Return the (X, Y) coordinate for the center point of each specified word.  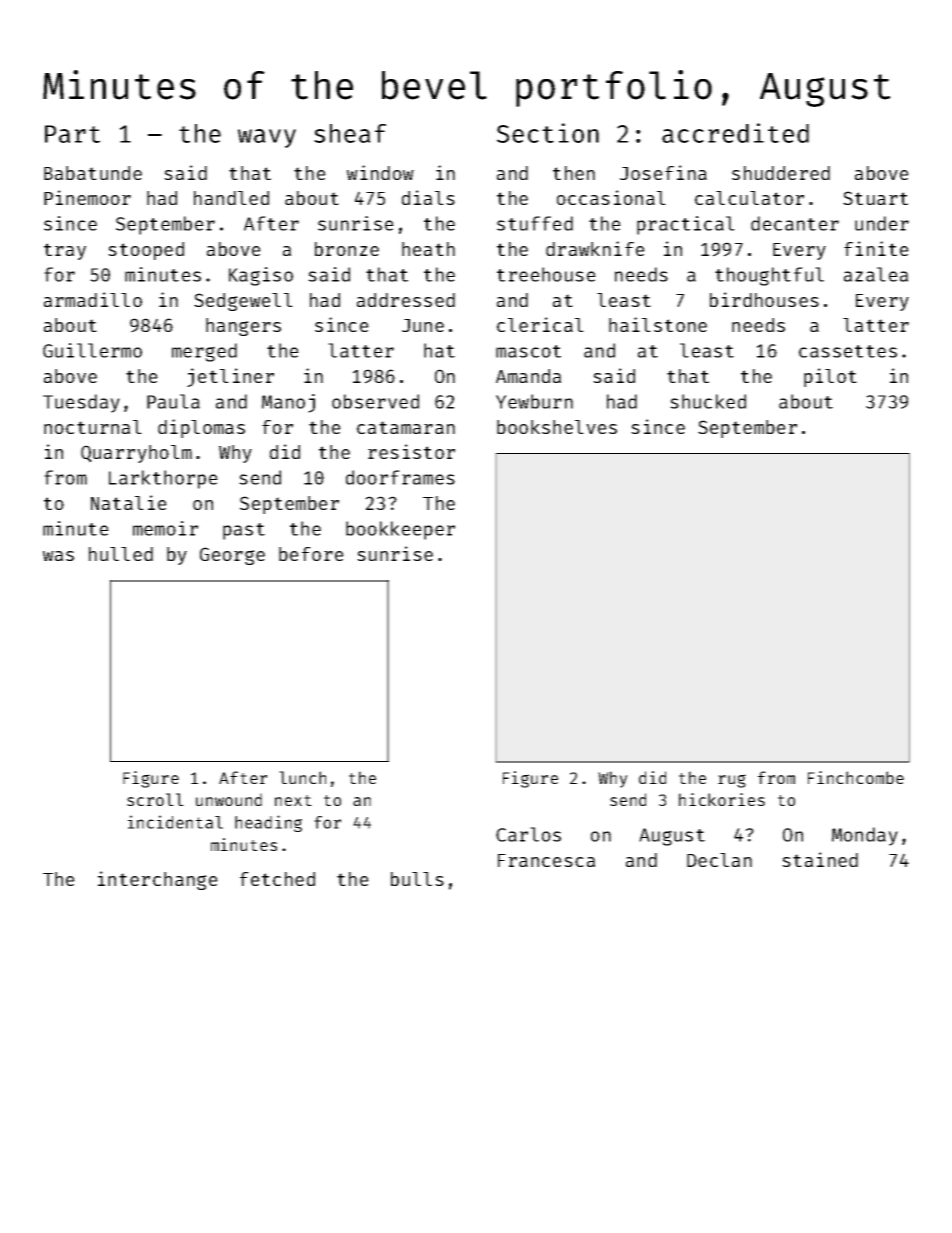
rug (732, 781)
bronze (347, 249)
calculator (749, 198)
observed (375, 401)
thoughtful (769, 276)
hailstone (658, 324)
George (232, 556)
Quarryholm (136, 454)
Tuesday (81, 403)
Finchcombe (856, 777)
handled (231, 198)
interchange (158, 880)
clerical (540, 324)
